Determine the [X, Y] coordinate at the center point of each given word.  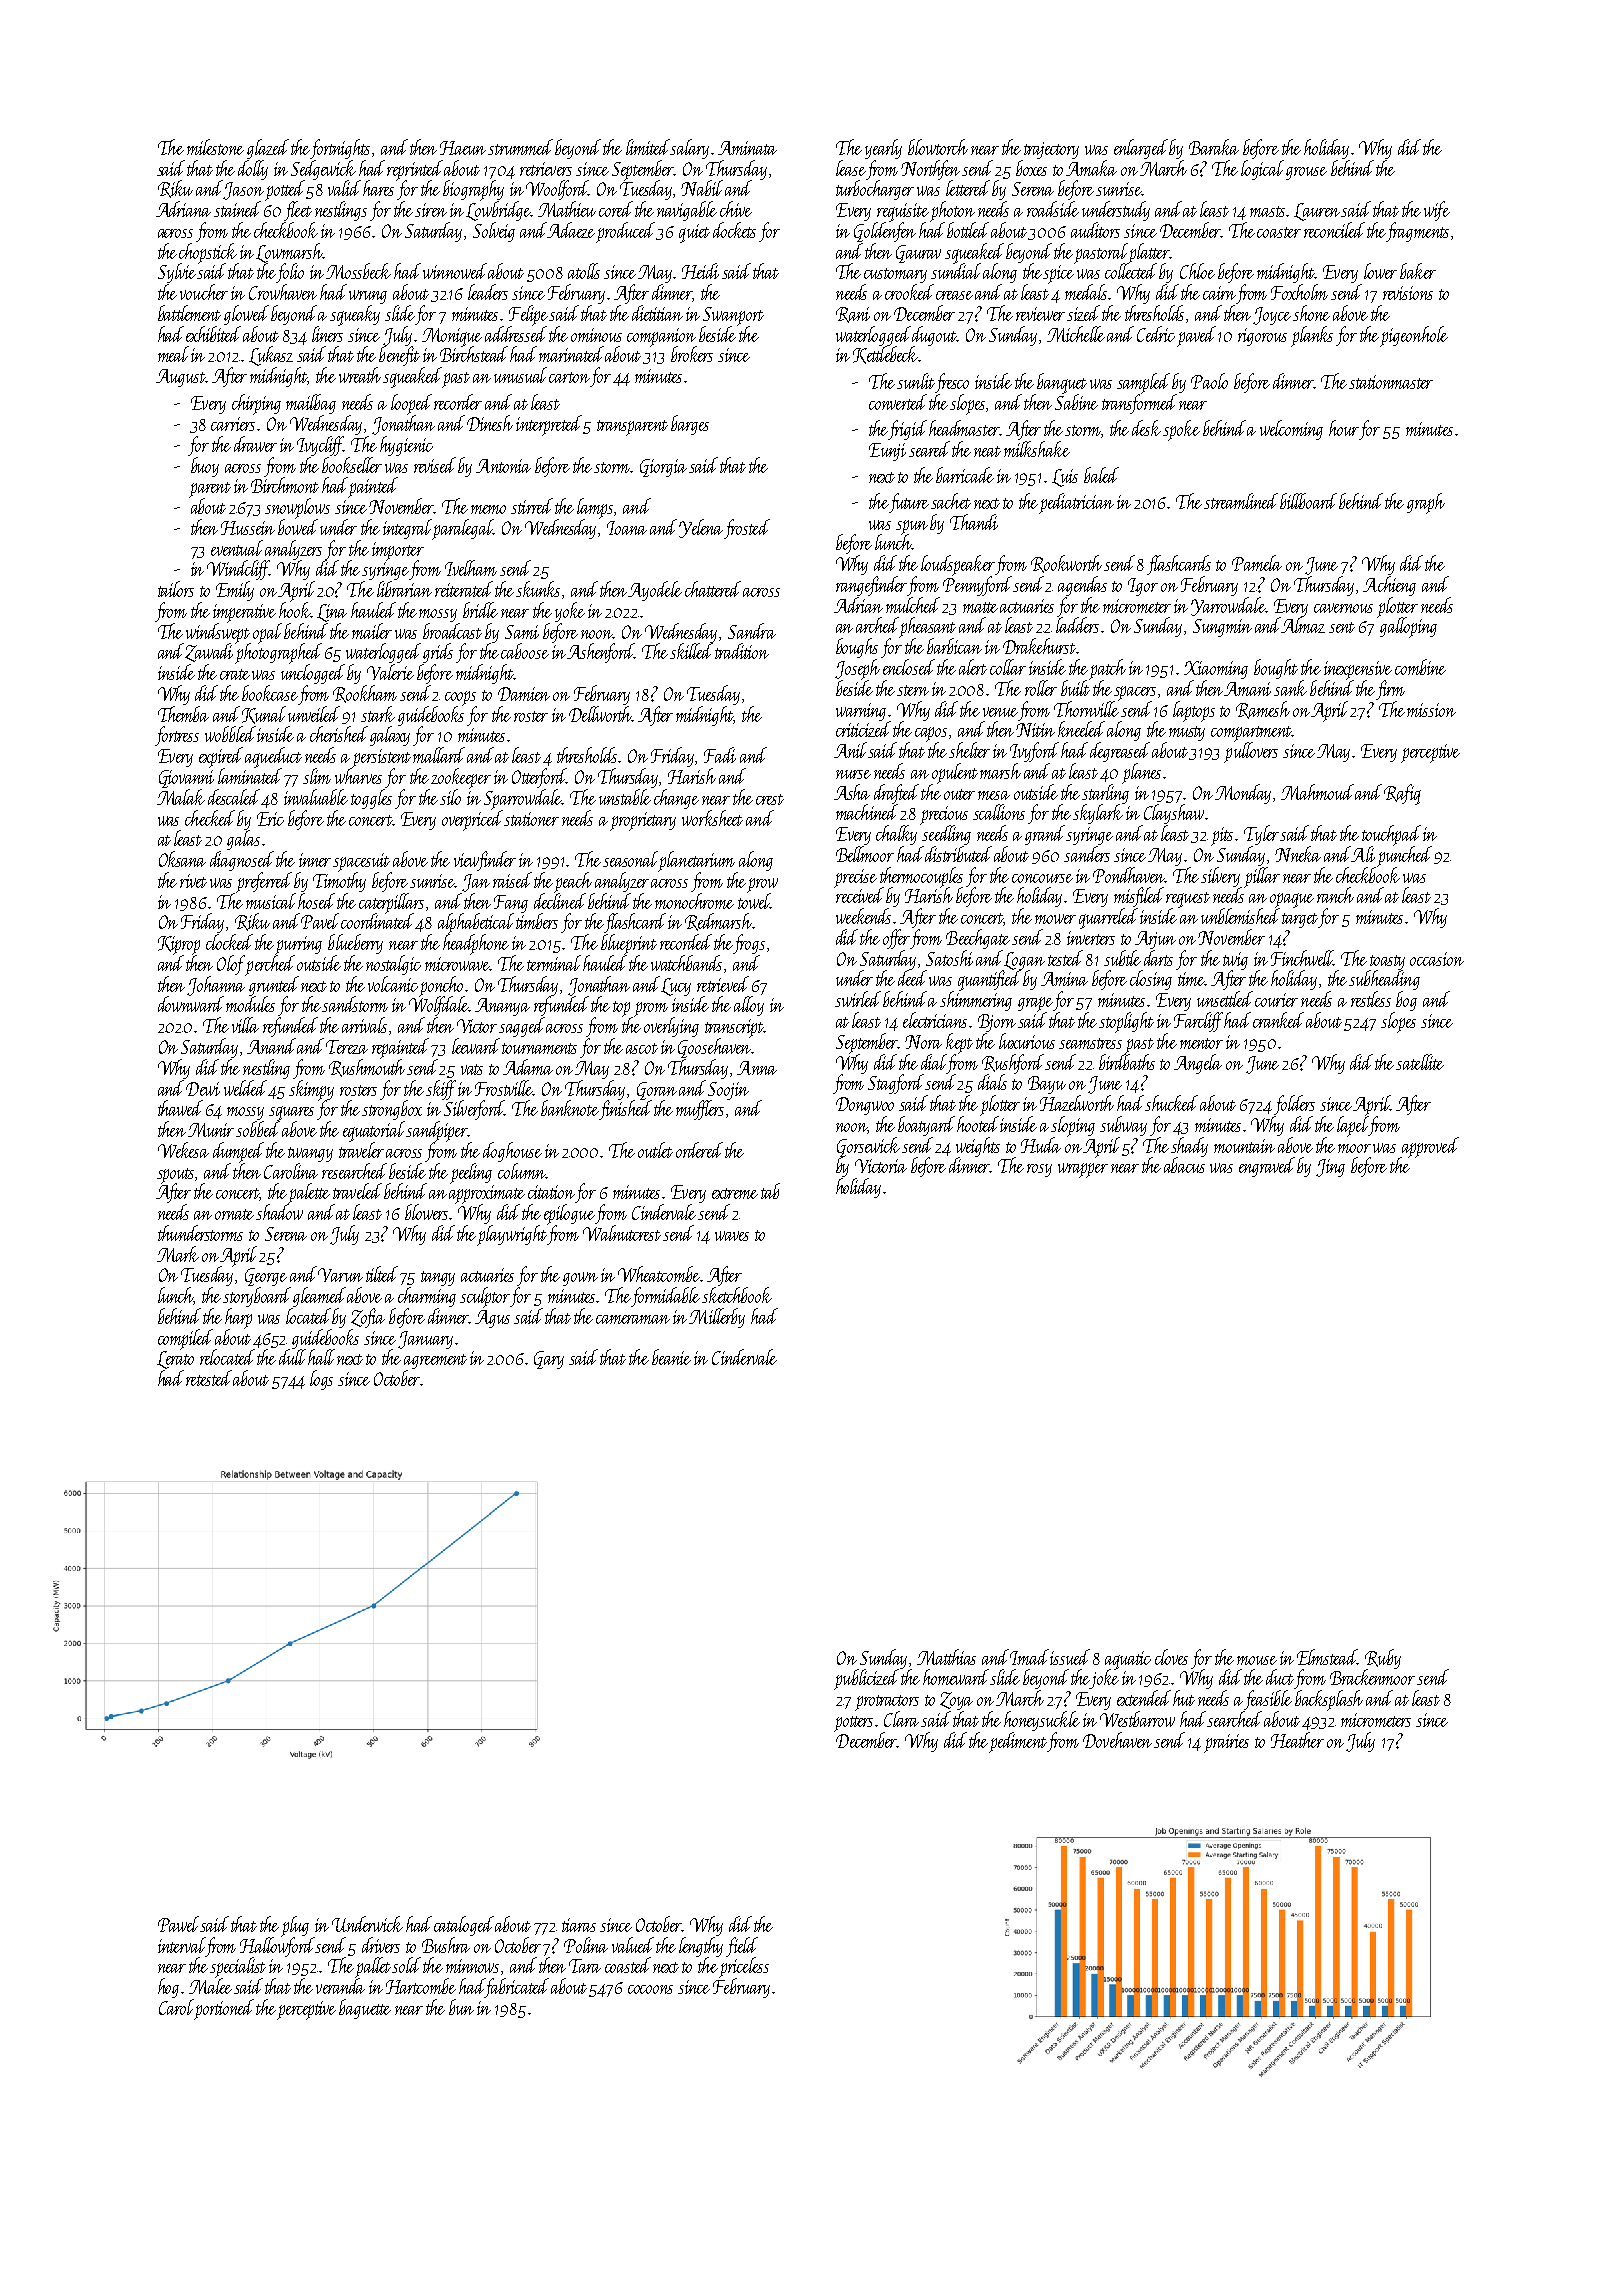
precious [944, 815]
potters [853, 1724]
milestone [215, 147]
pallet [373, 1967]
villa [245, 1025]
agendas [1082, 586]
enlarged [1141, 149]
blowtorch [938, 147]
